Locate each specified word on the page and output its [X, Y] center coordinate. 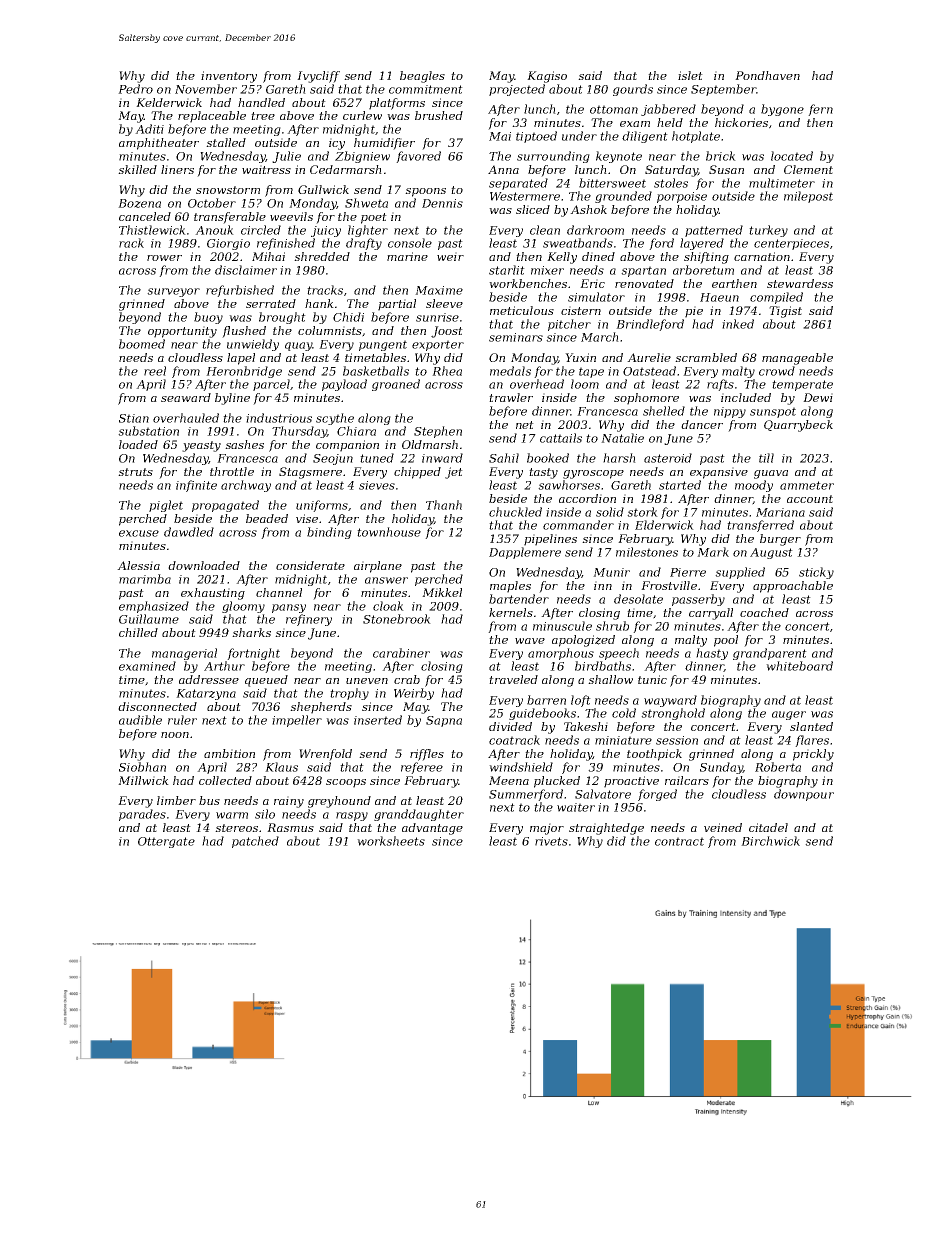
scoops [346, 783]
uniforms [322, 506]
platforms [397, 104]
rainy [289, 802]
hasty [712, 654]
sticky [816, 573]
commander [578, 525]
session [677, 740]
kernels [511, 612]
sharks [251, 632]
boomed [142, 344]
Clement [808, 169]
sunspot [773, 412]
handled [261, 102]
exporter [438, 345]
